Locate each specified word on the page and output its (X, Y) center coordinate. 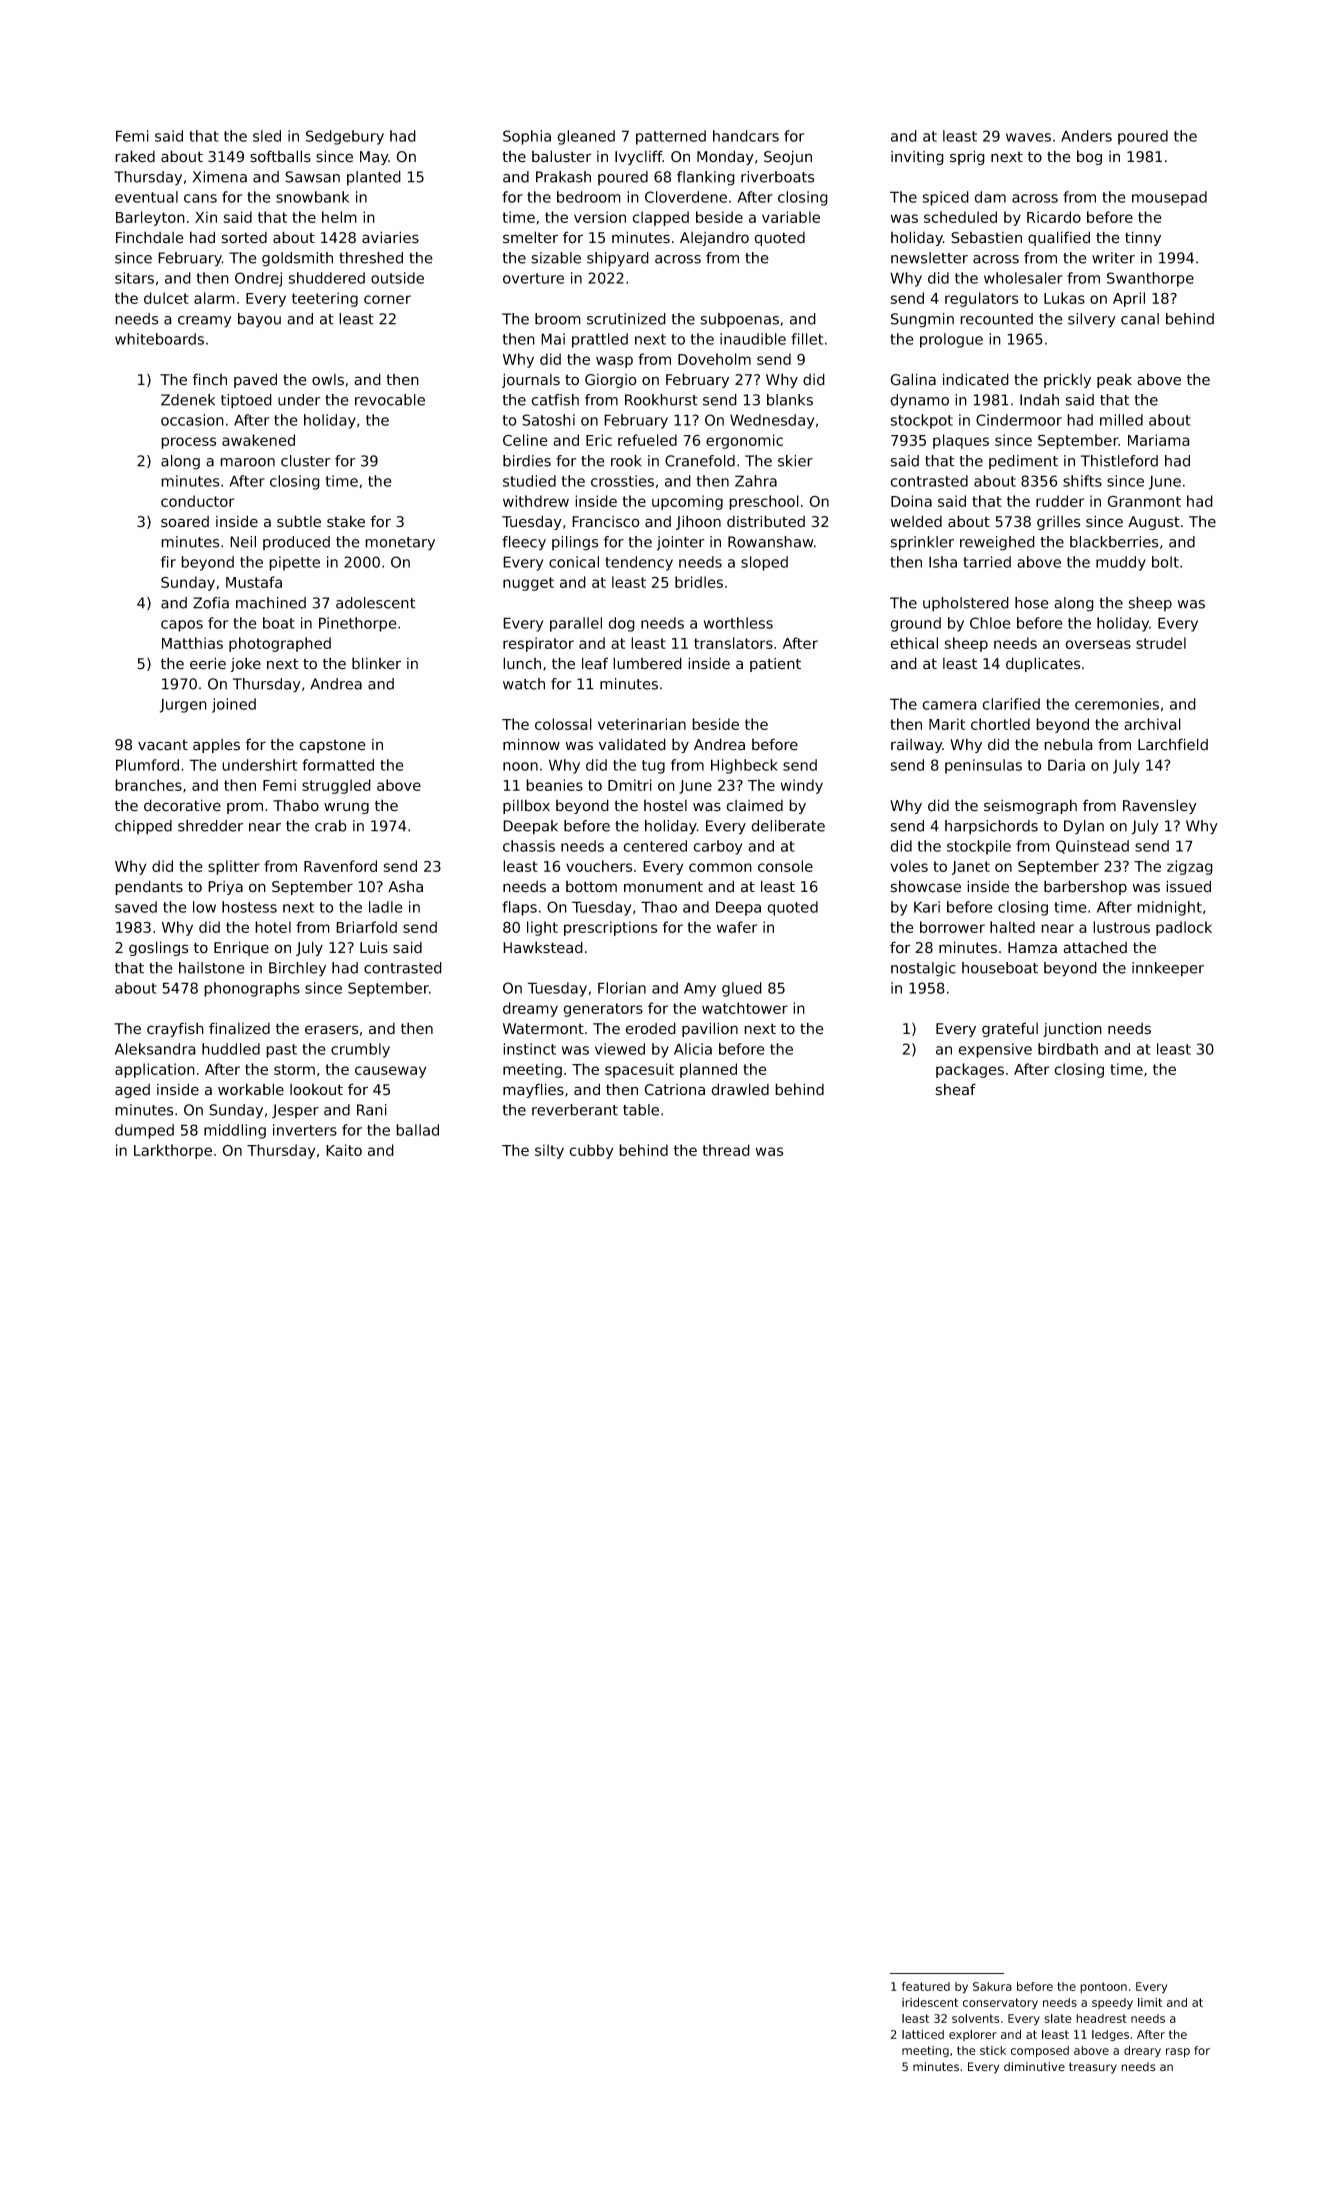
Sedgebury (345, 137)
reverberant (575, 1110)
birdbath (1068, 1049)
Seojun (788, 157)
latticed (923, 2034)
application (155, 1070)
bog (1089, 157)
